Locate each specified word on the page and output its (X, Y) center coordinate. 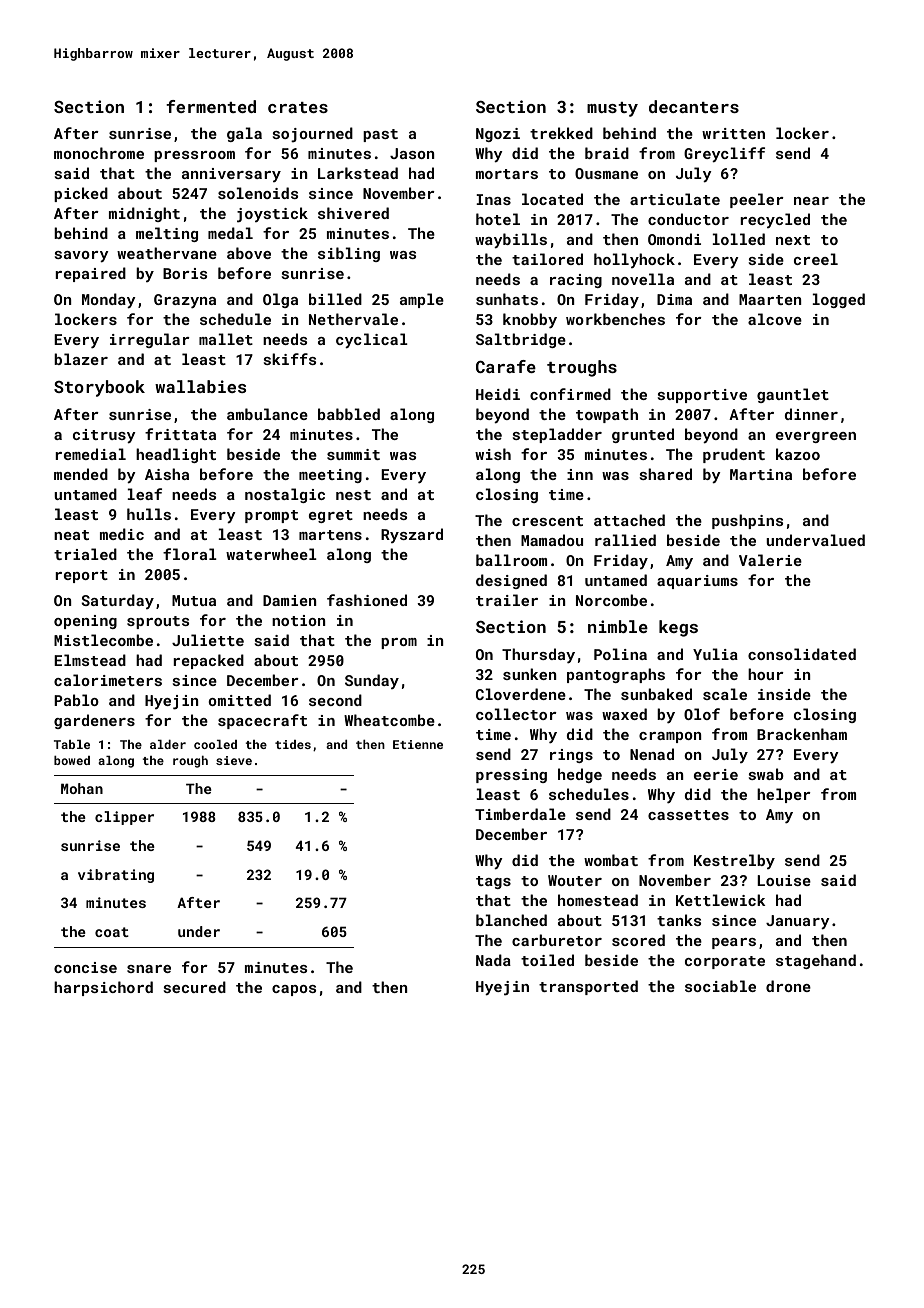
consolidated (802, 654)
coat (112, 932)
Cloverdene (521, 694)
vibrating (116, 876)
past (380, 135)
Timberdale (520, 814)
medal (230, 233)
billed (335, 299)
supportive (702, 396)
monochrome (99, 153)
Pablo (76, 700)
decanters (694, 106)
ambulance (267, 414)
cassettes (688, 815)
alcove (775, 319)
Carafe (506, 366)
